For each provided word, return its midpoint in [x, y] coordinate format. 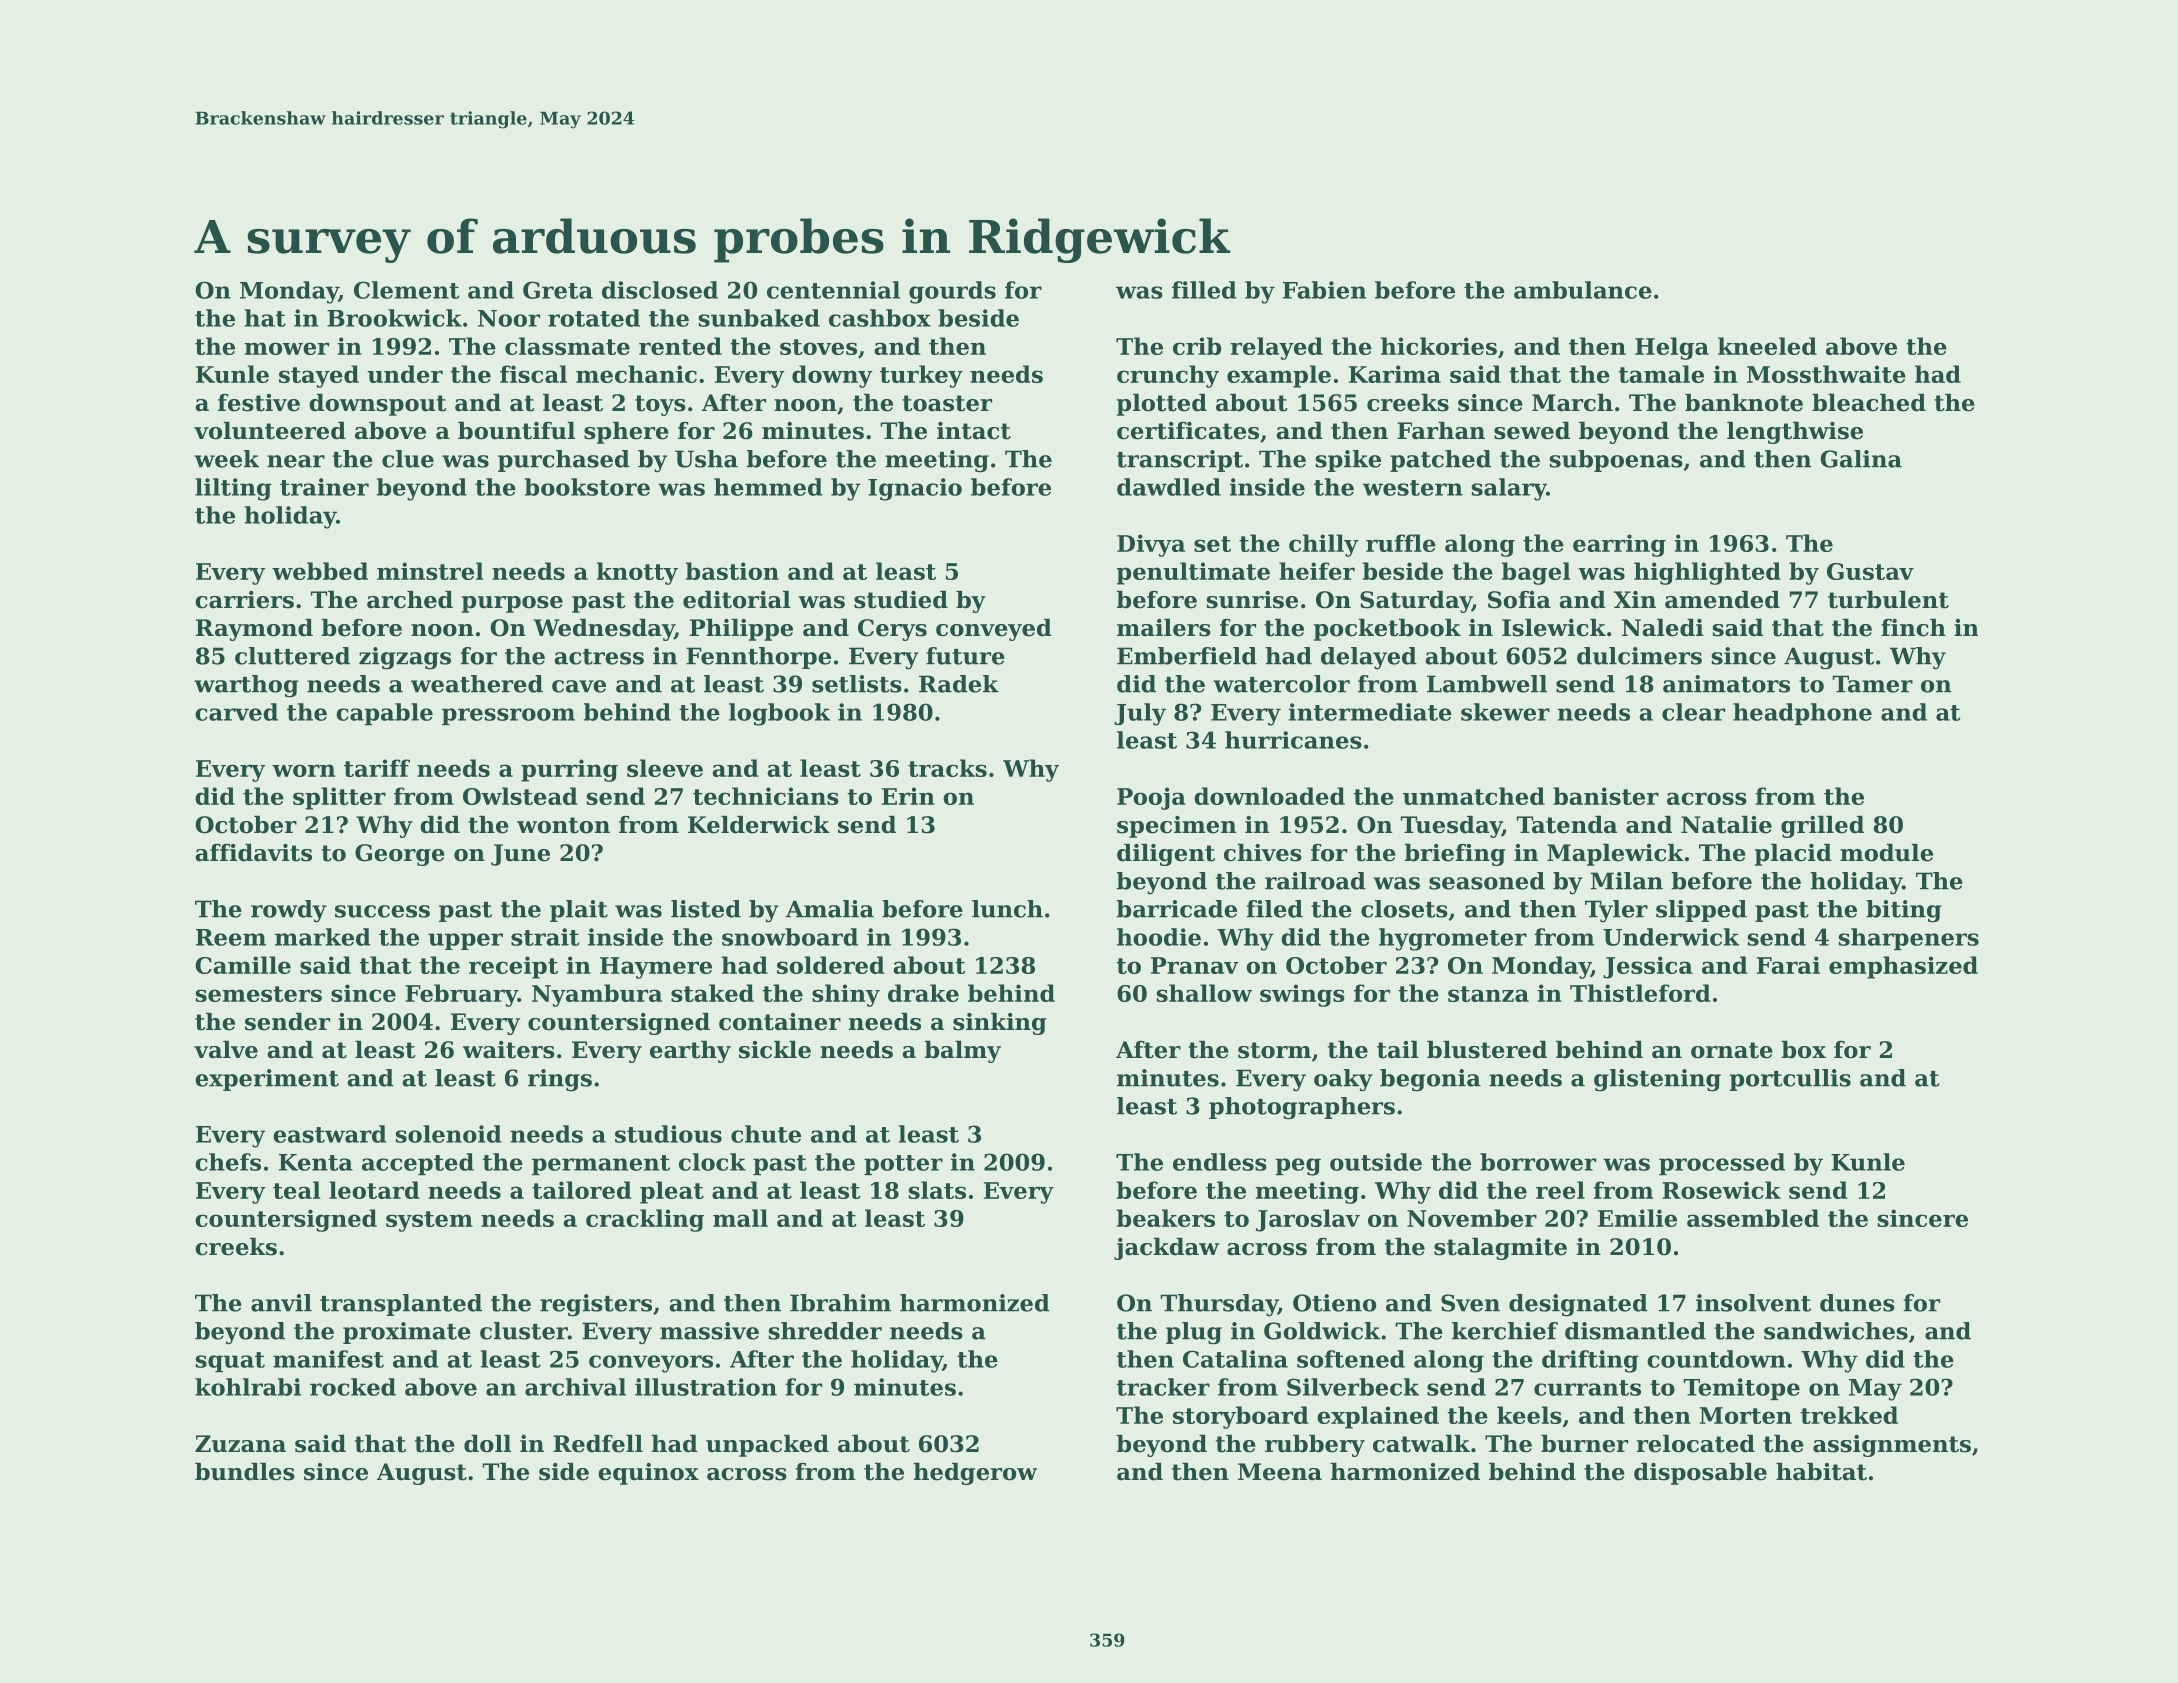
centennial [833, 290]
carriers [244, 600]
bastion [732, 571]
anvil [281, 1303]
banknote [1744, 403]
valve [226, 1050]
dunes [1857, 1303]
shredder [825, 1331]
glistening [1657, 1080]
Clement [406, 290]
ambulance [1583, 290]
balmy [963, 1052]
